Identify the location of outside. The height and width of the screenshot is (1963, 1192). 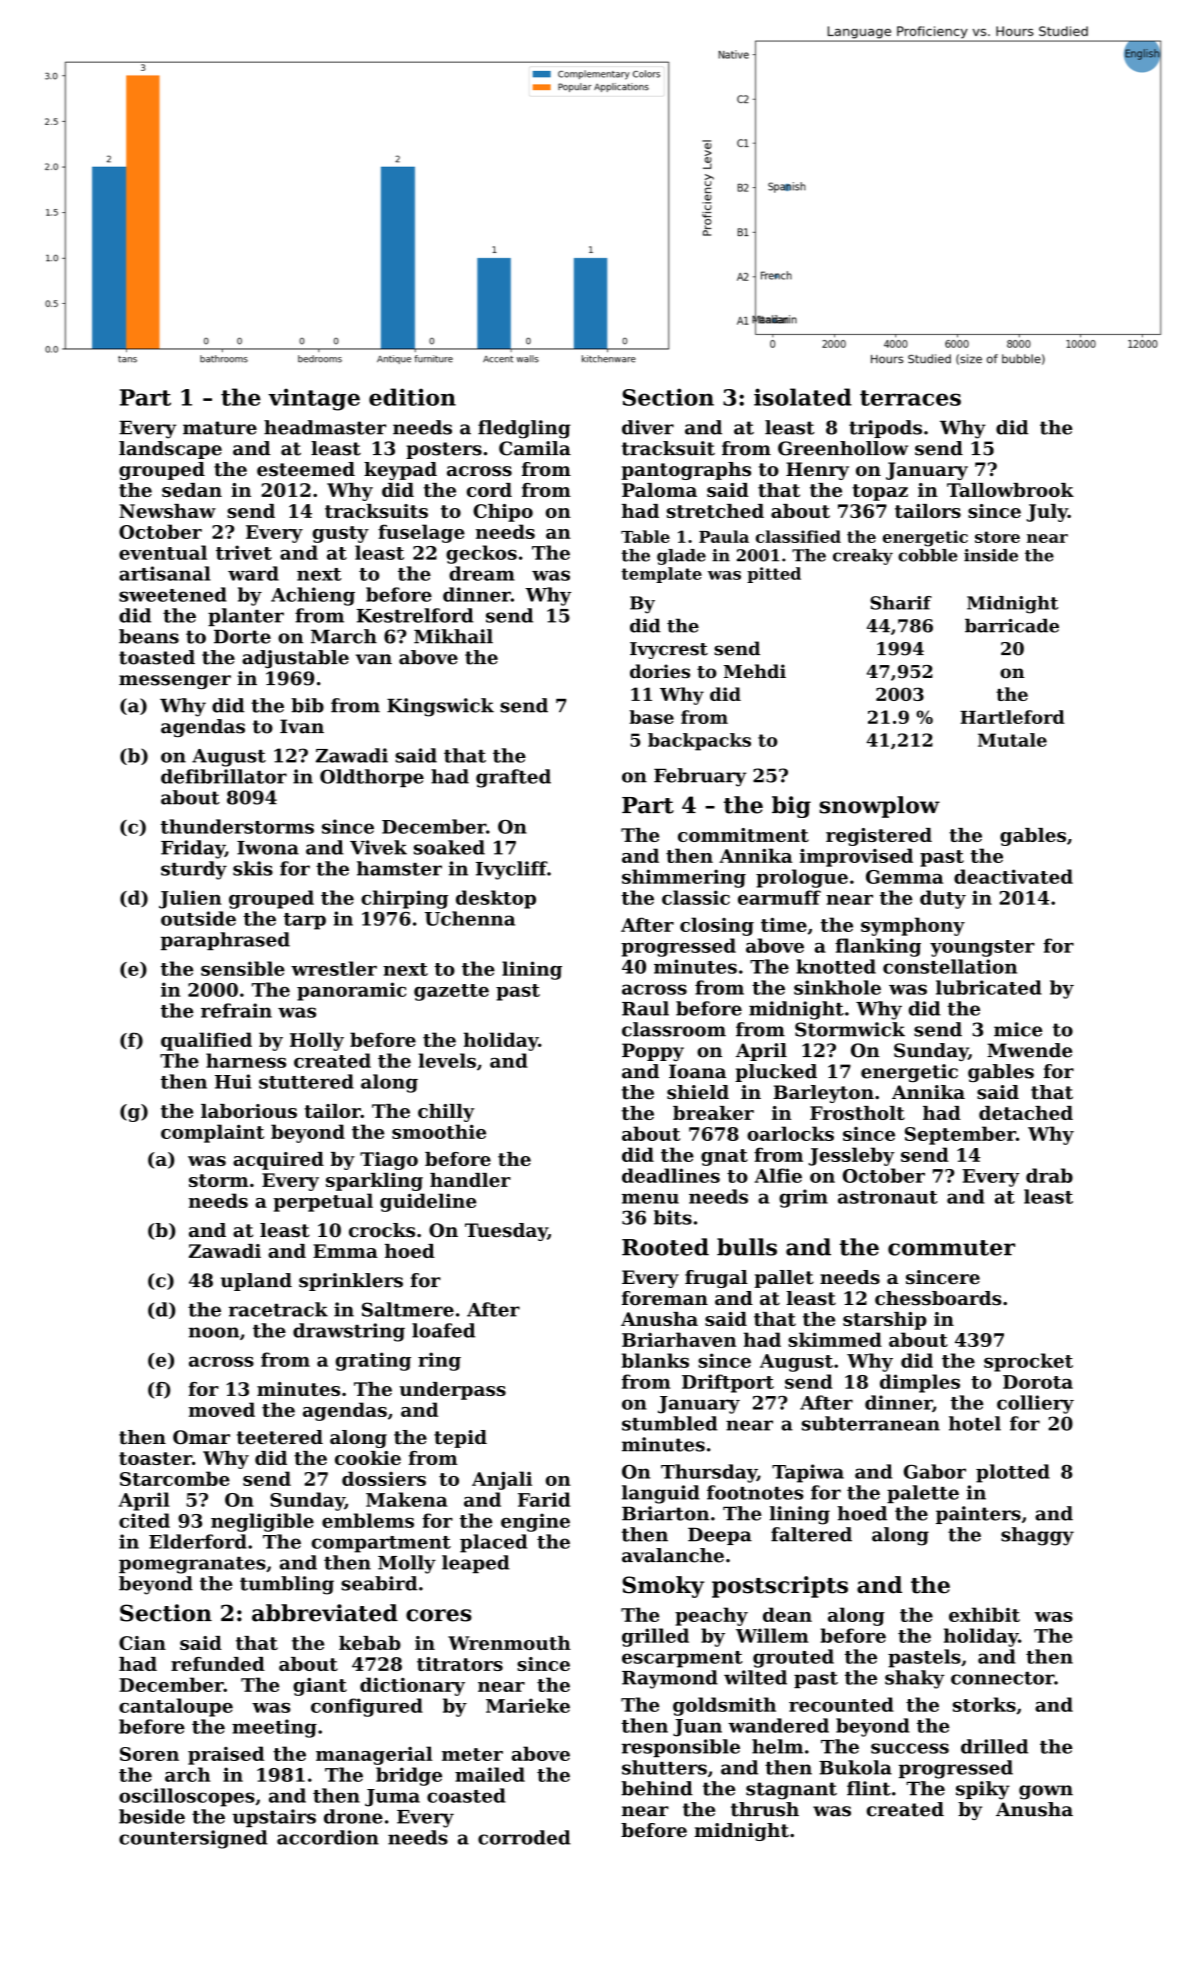
(198, 918).
